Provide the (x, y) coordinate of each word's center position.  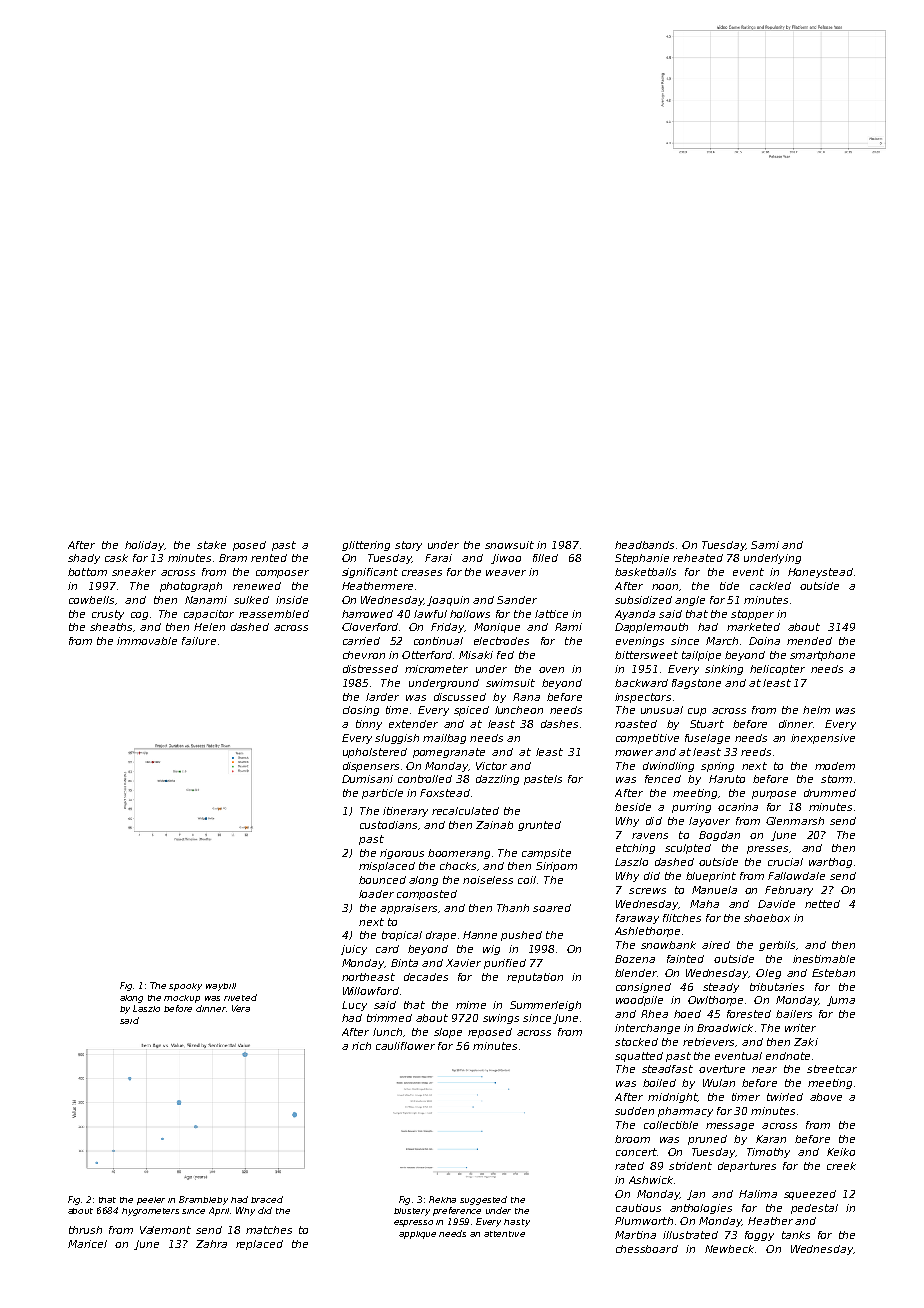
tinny (369, 725)
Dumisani (367, 779)
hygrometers (150, 1212)
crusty (108, 615)
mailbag (444, 739)
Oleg (768, 974)
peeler (151, 1201)
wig (491, 950)
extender (413, 724)
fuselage (707, 739)
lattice (551, 614)
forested (749, 1014)
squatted (639, 1057)
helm (816, 710)
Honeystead (820, 573)
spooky (185, 987)
